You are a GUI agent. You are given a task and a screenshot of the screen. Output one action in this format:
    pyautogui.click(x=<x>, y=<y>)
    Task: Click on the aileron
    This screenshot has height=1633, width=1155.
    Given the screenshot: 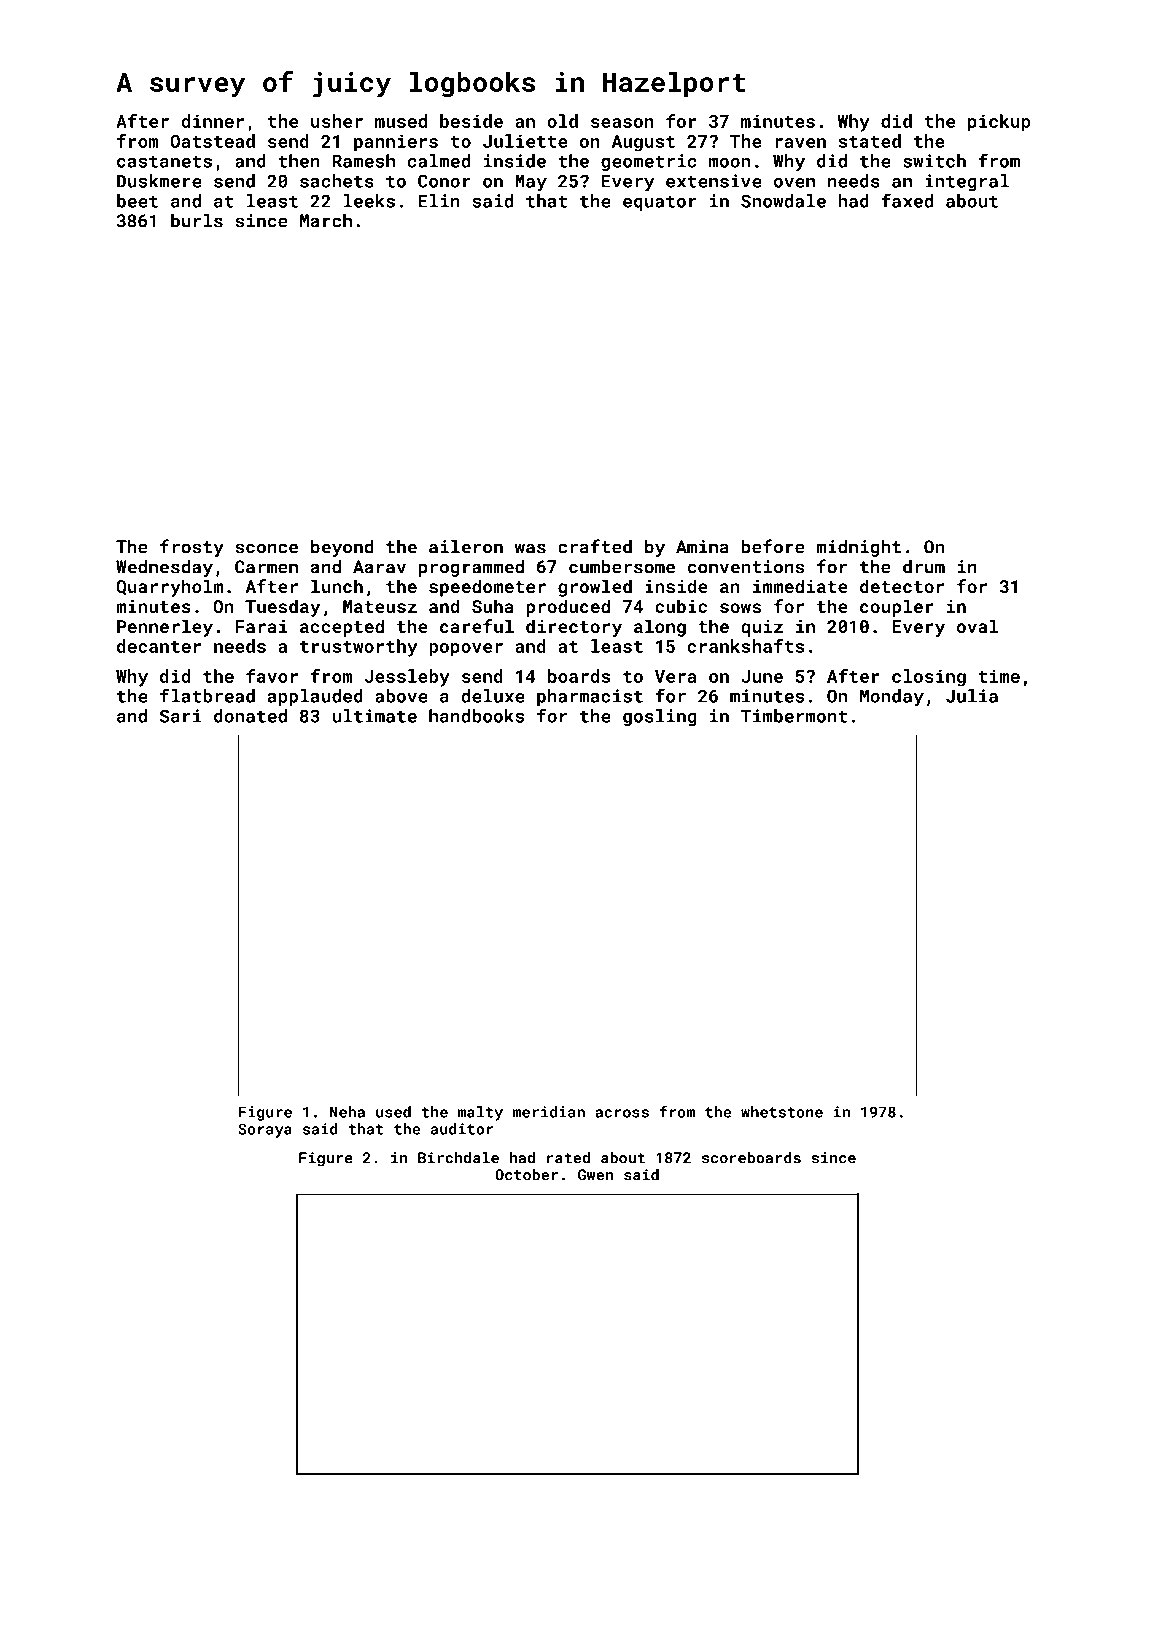 What is the action you would take?
    pyautogui.click(x=466, y=547)
